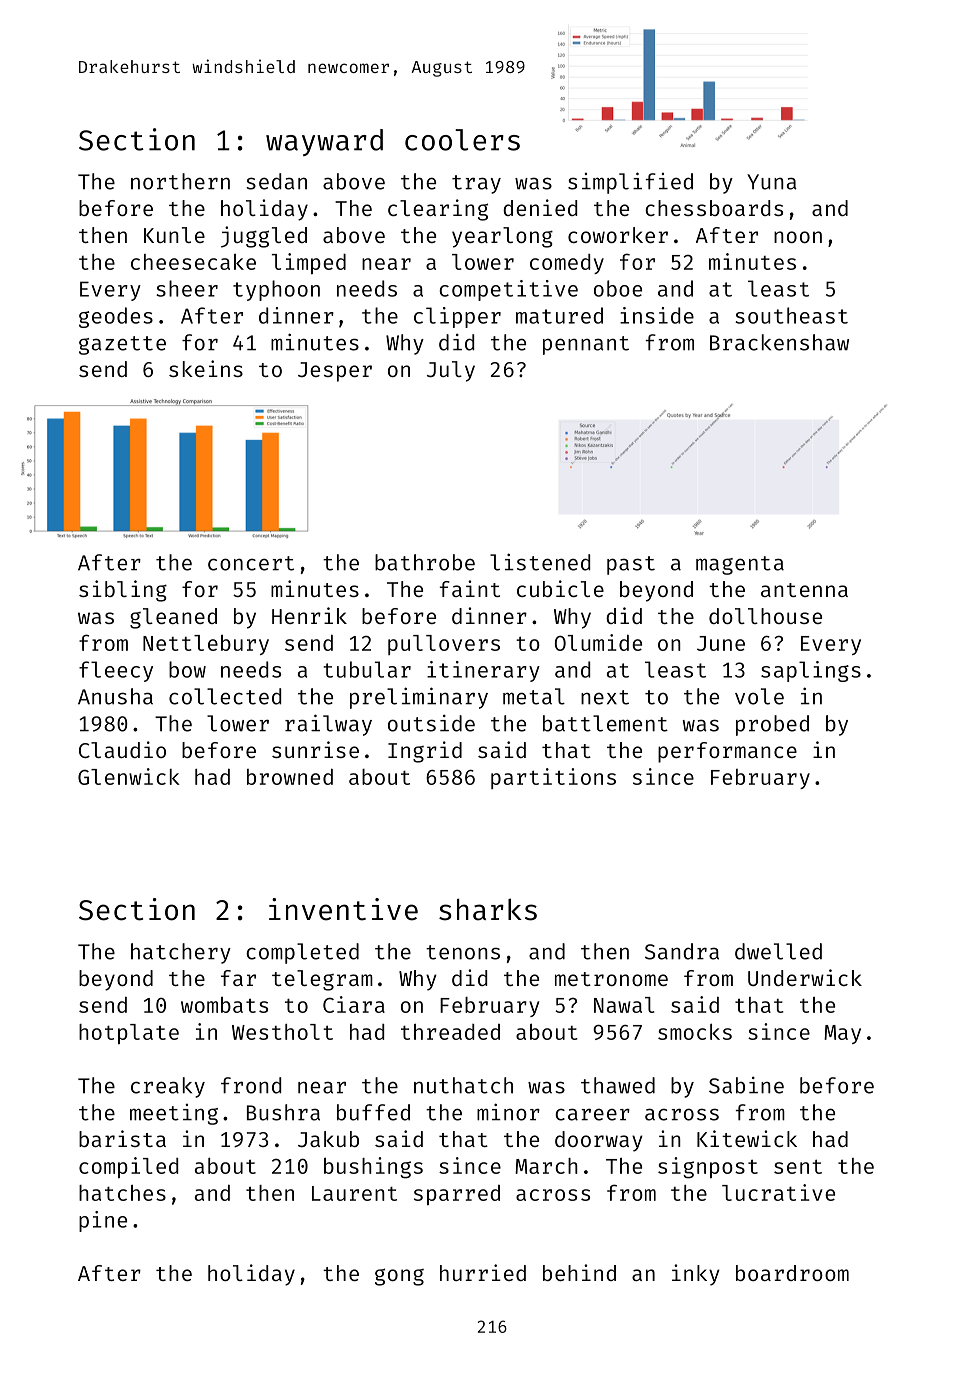 The width and height of the page is (953, 1381). I want to click on Brackenshaw, so click(779, 342).
